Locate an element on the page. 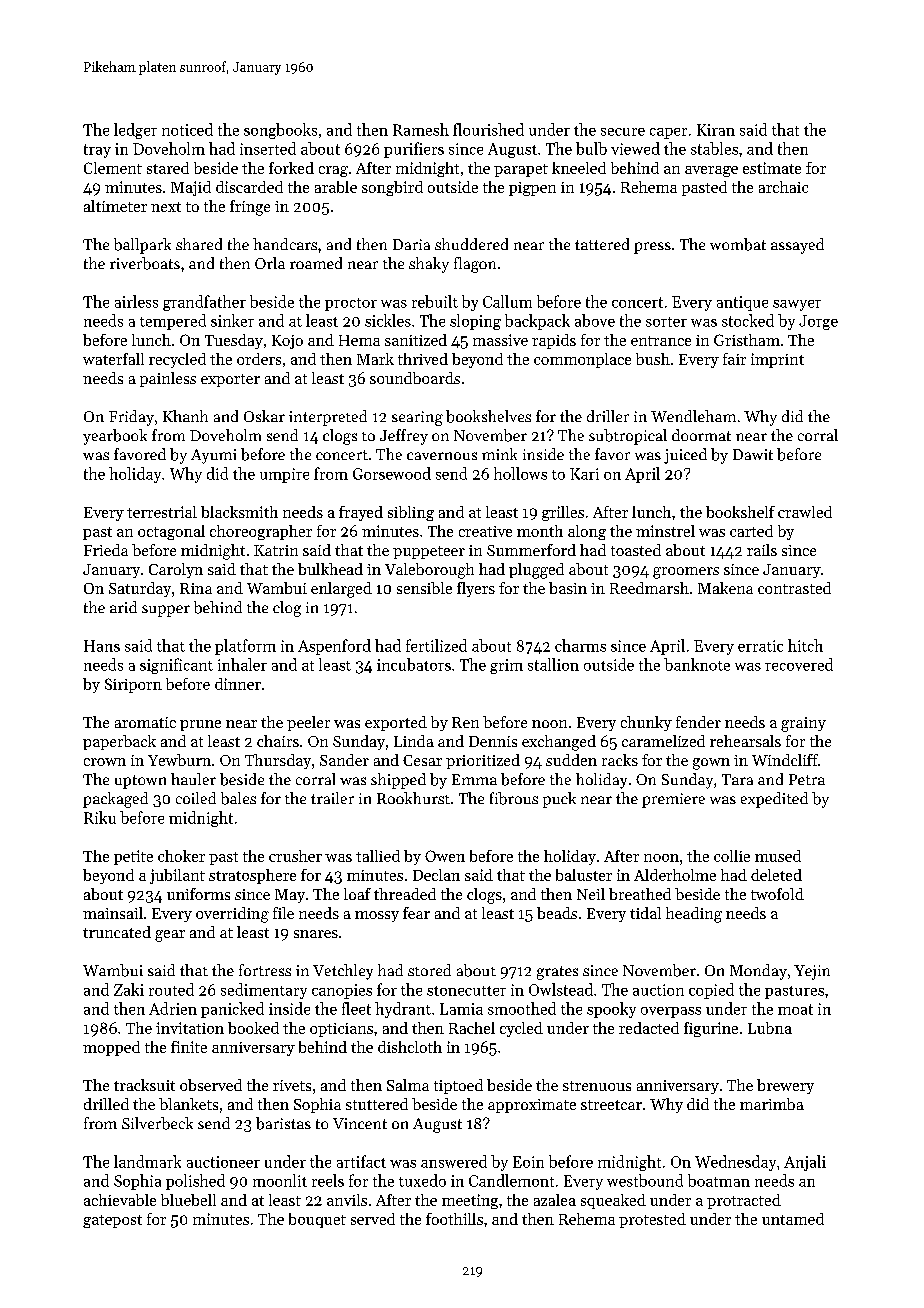 Image resolution: width=924 pixels, height=1308 pixels. subtropical is located at coordinates (628, 437).
